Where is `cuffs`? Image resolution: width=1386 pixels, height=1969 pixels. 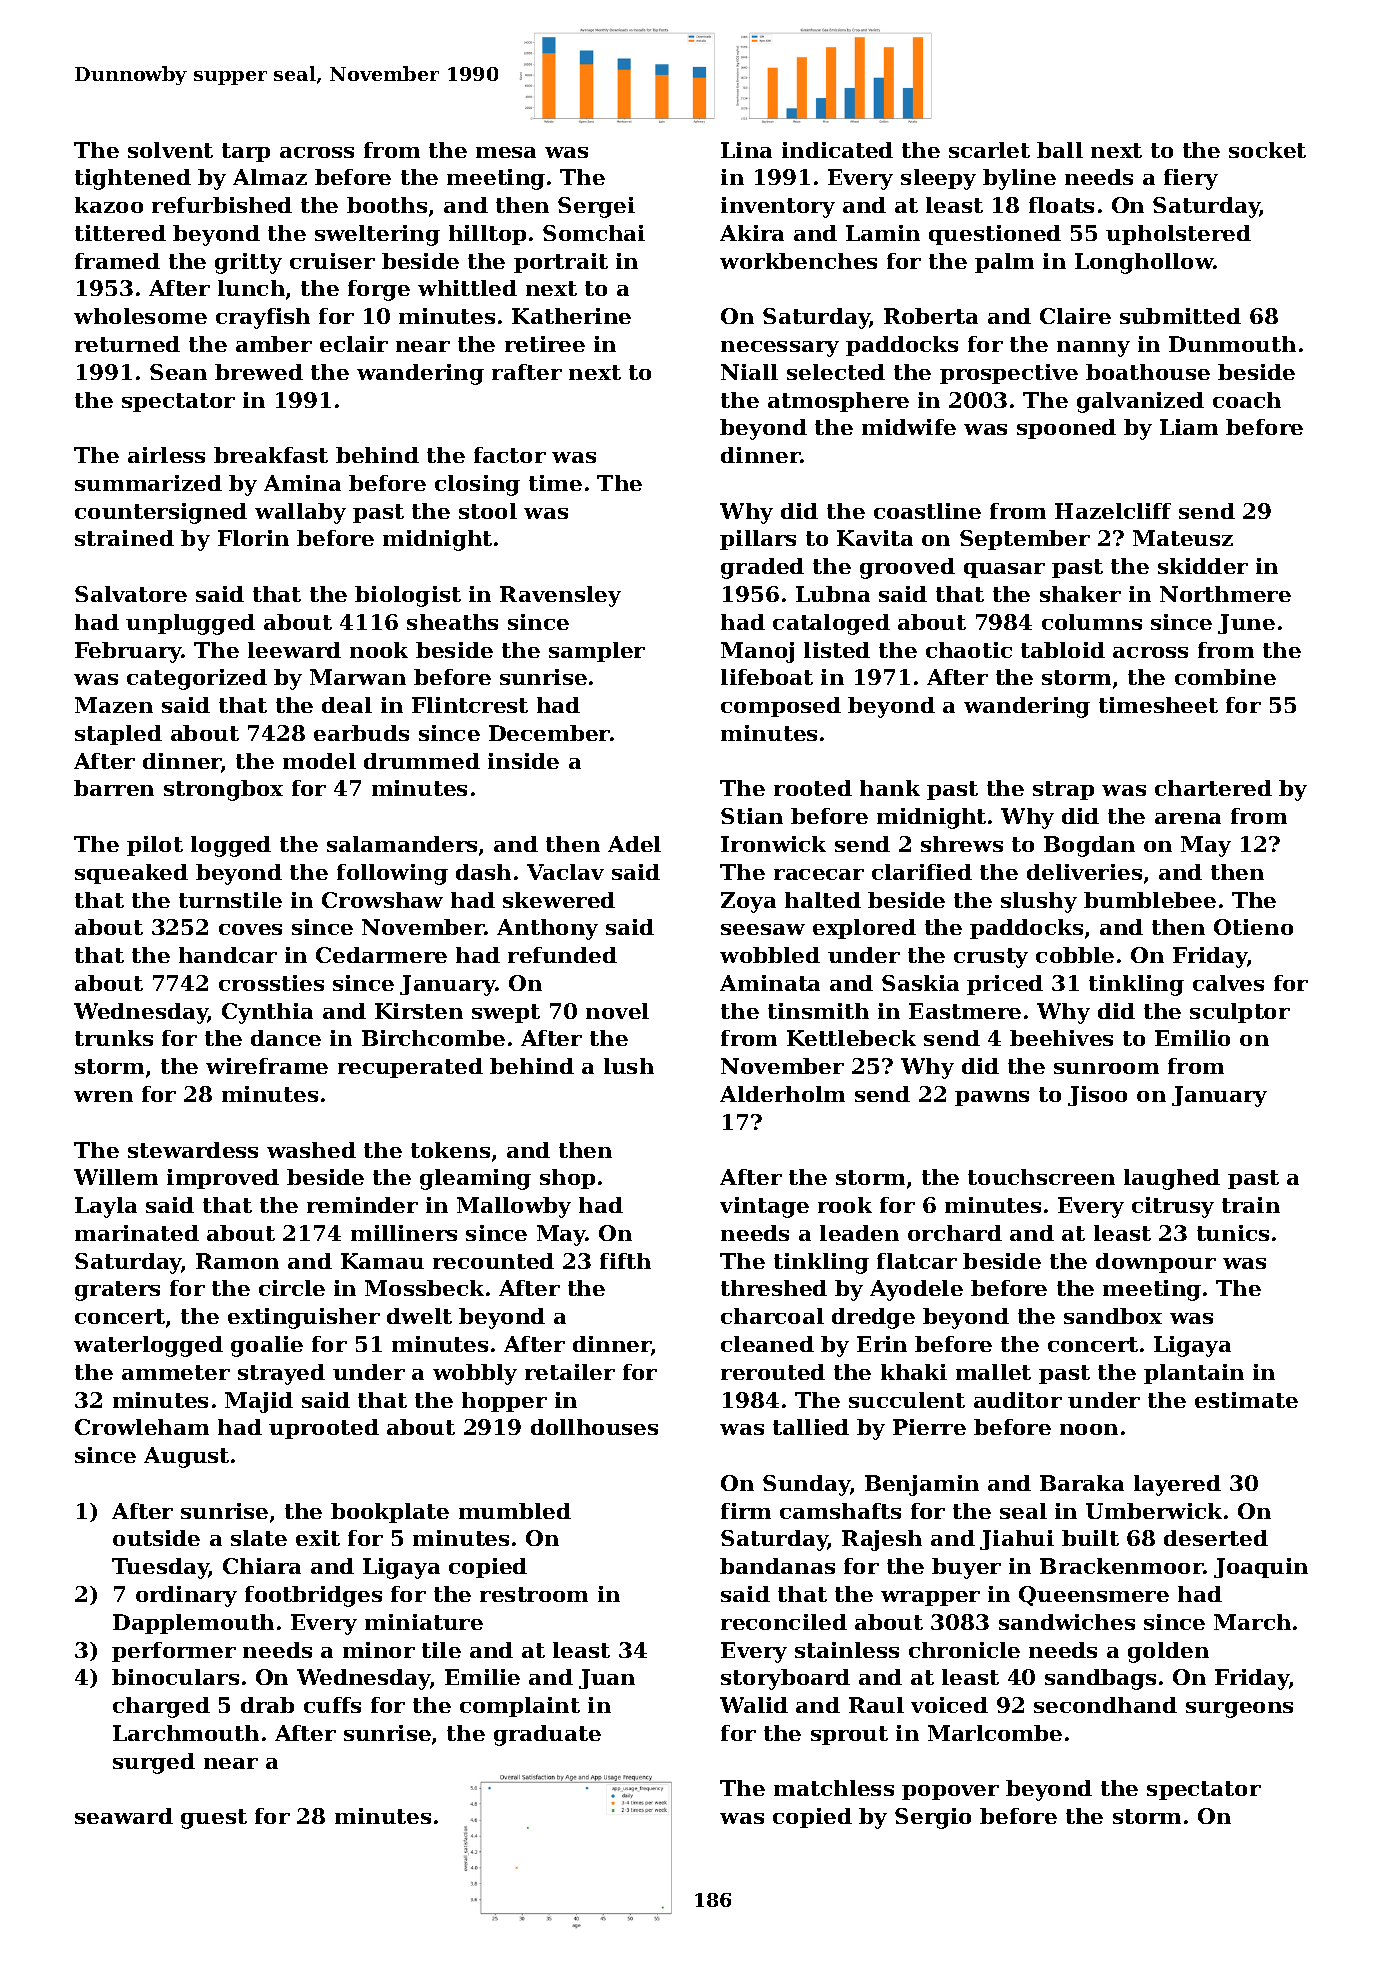 cuffs is located at coordinates (332, 1705).
